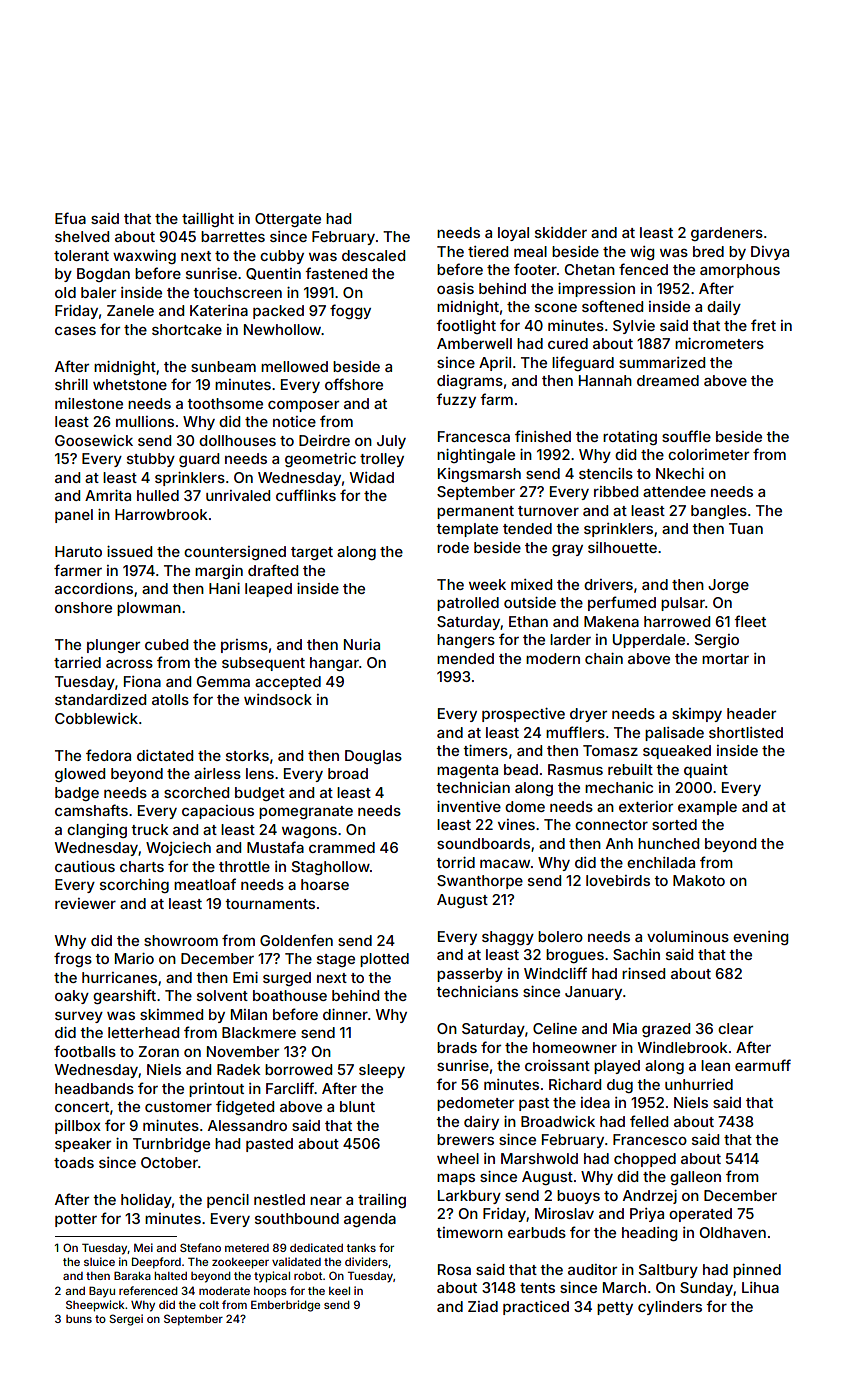 The image size is (849, 1400). What do you see at coordinates (763, 325) in the page?
I see `fret` at bounding box center [763, 325].
